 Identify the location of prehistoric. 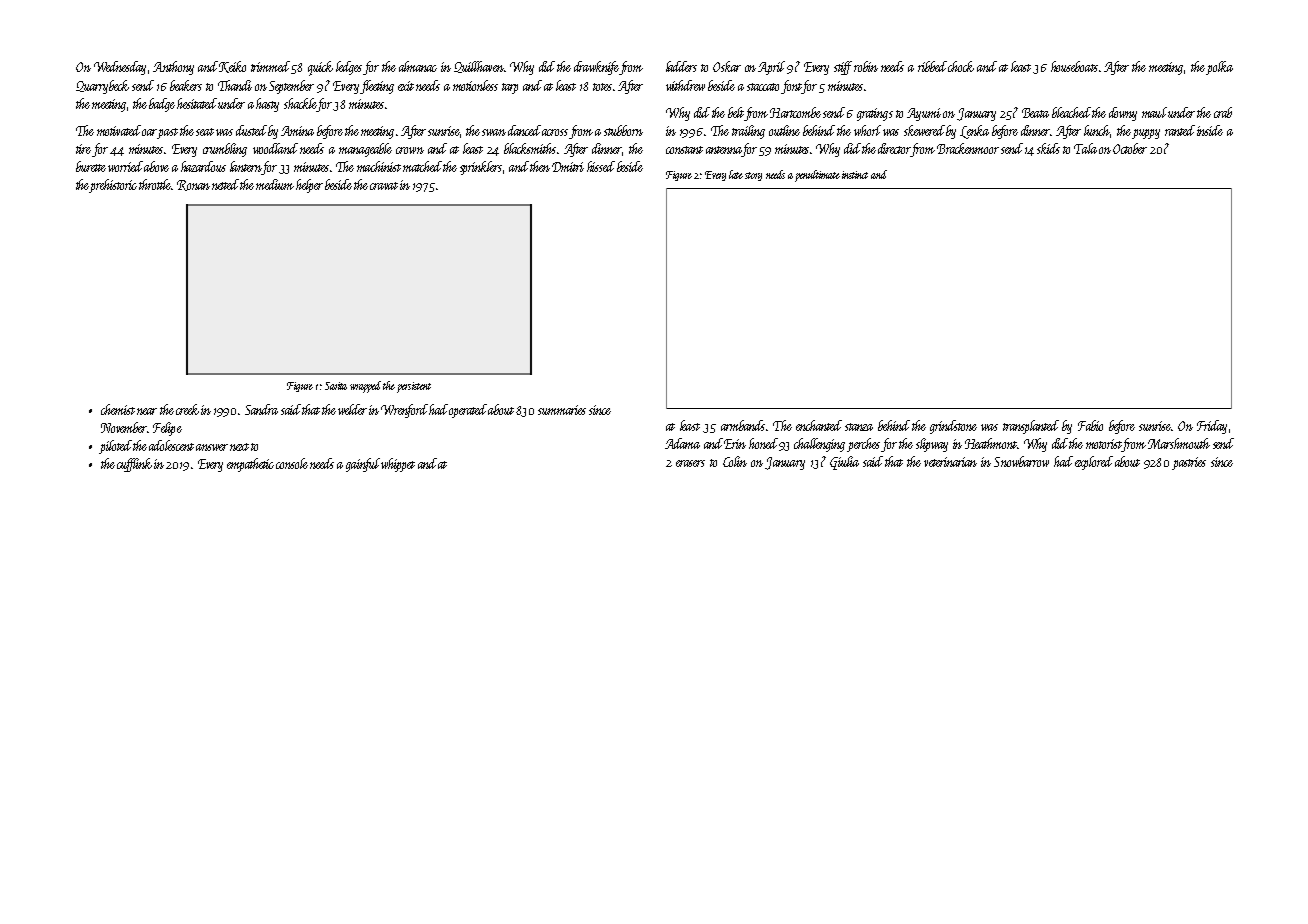
(113, 186).
